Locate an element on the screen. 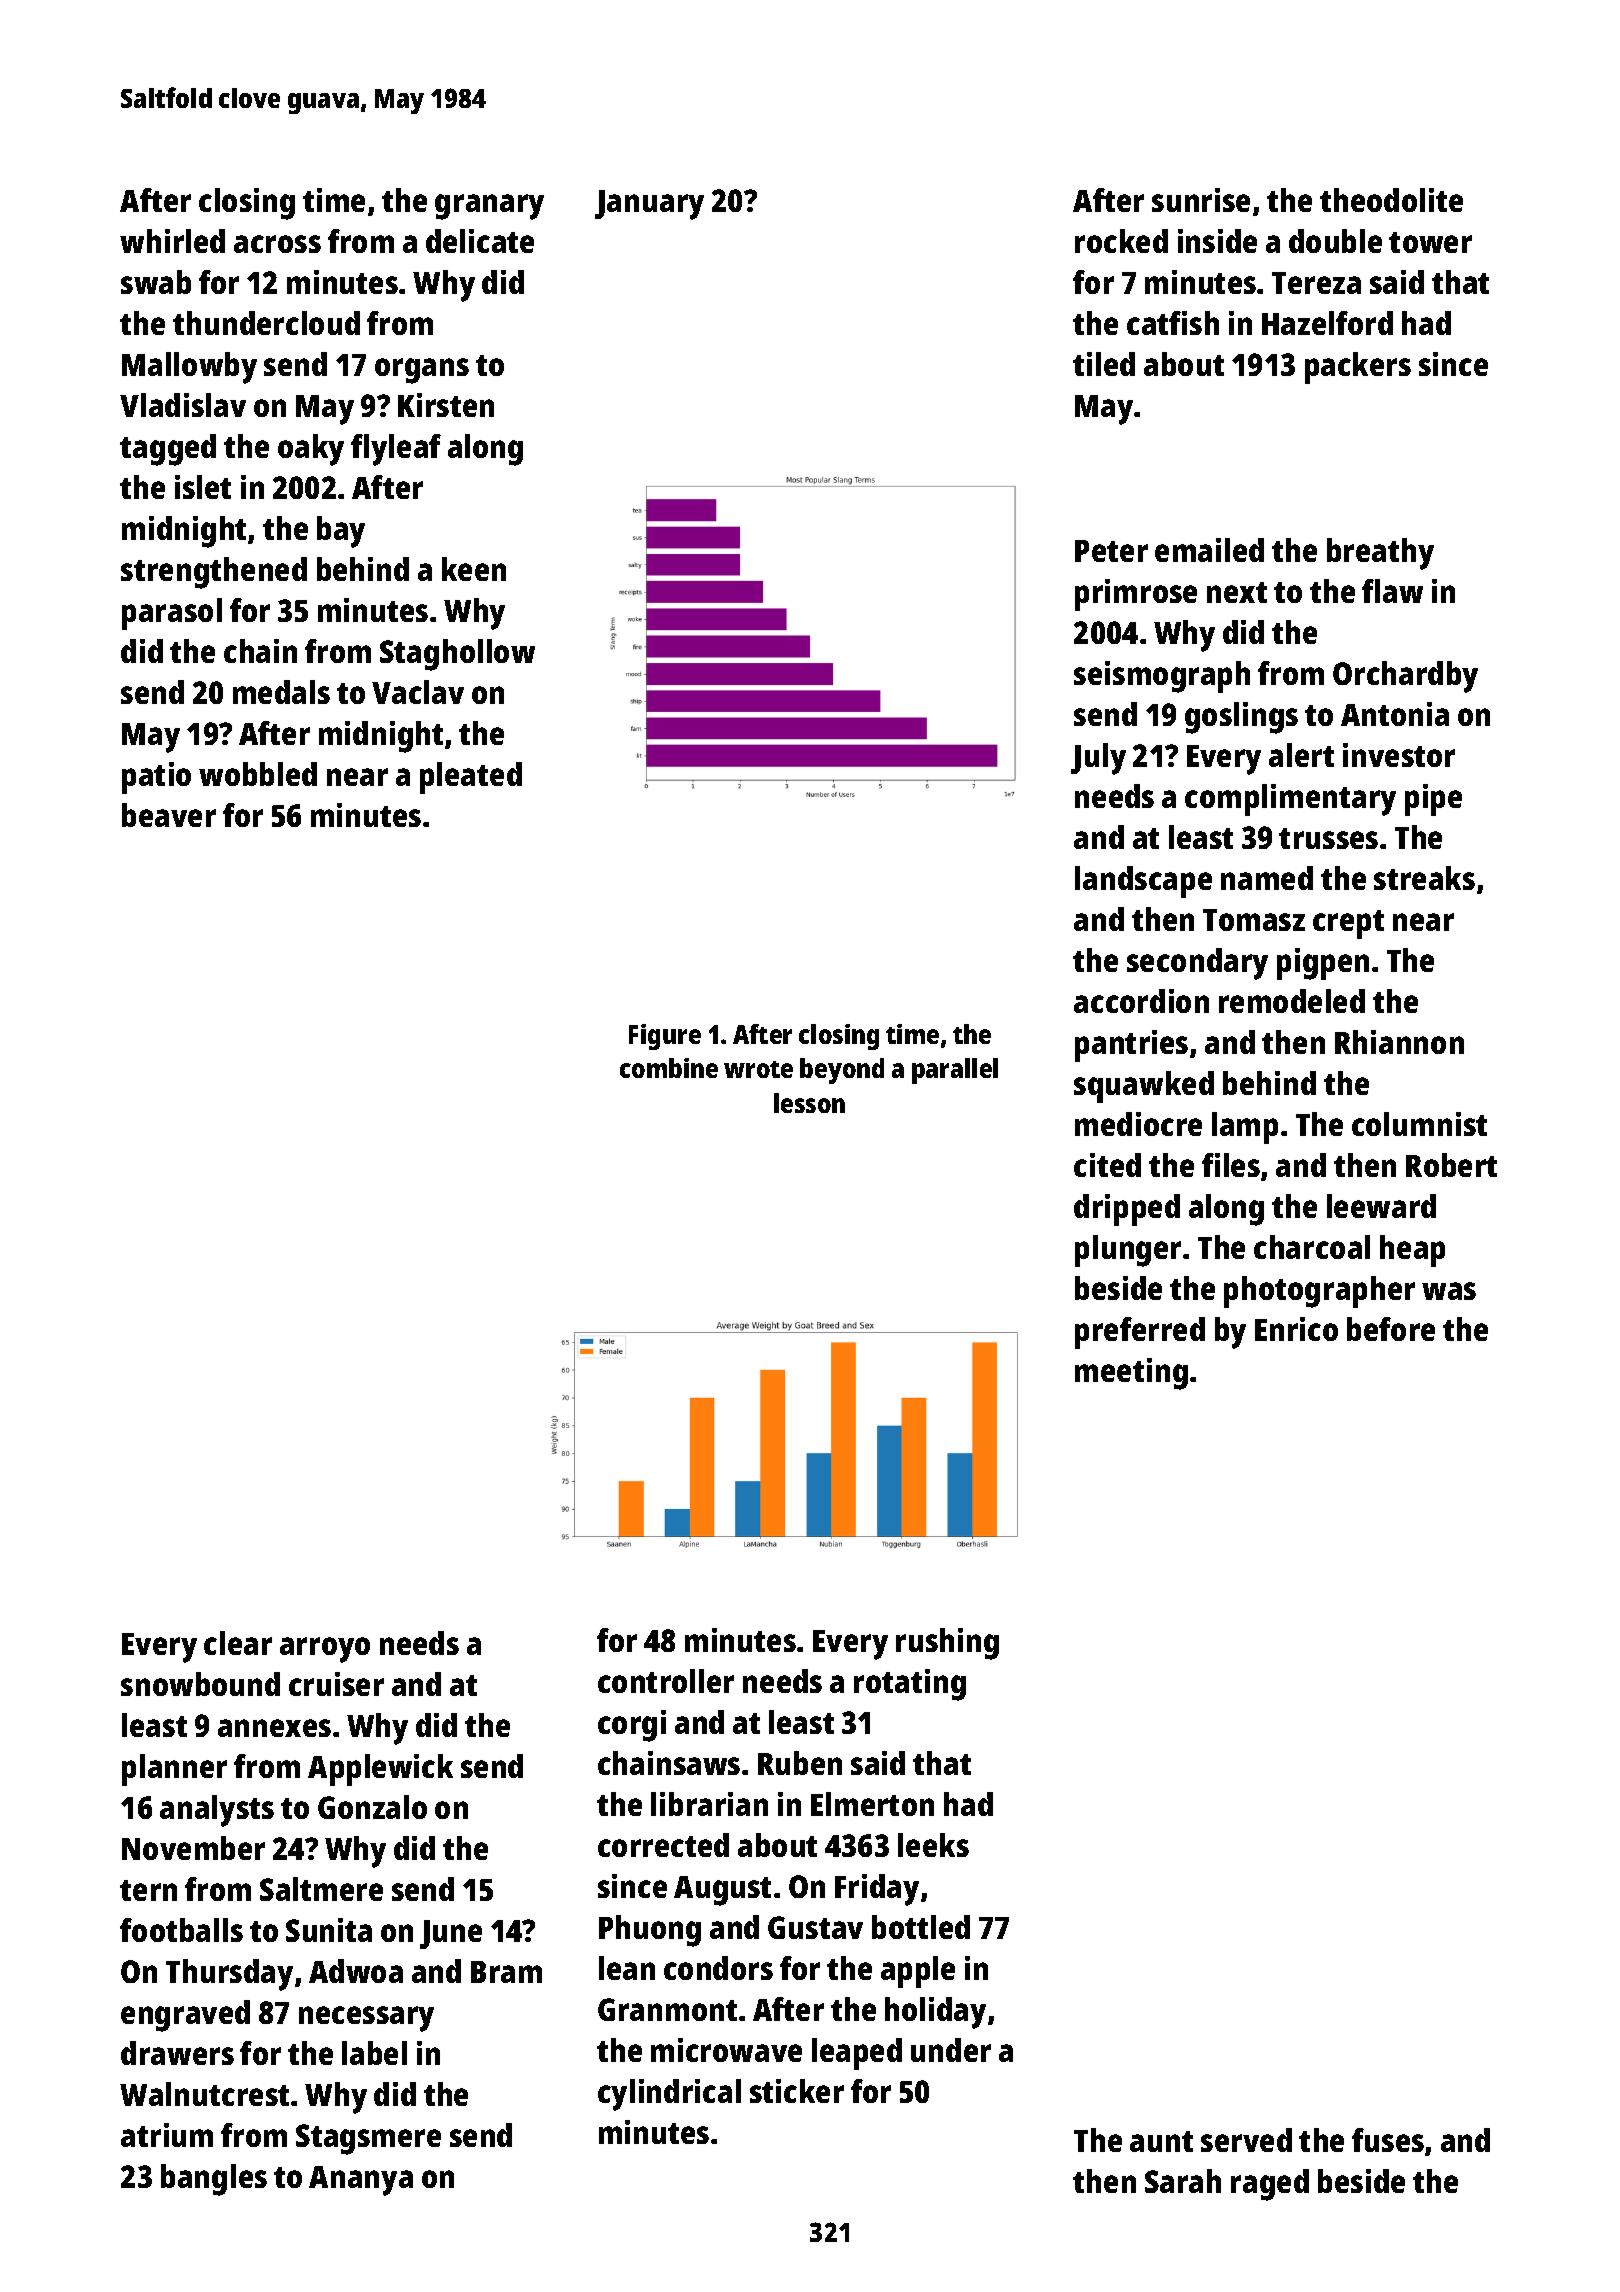 This screenshot has width=1620, height=2292. raged is located at coordinates (1270, 2185).
